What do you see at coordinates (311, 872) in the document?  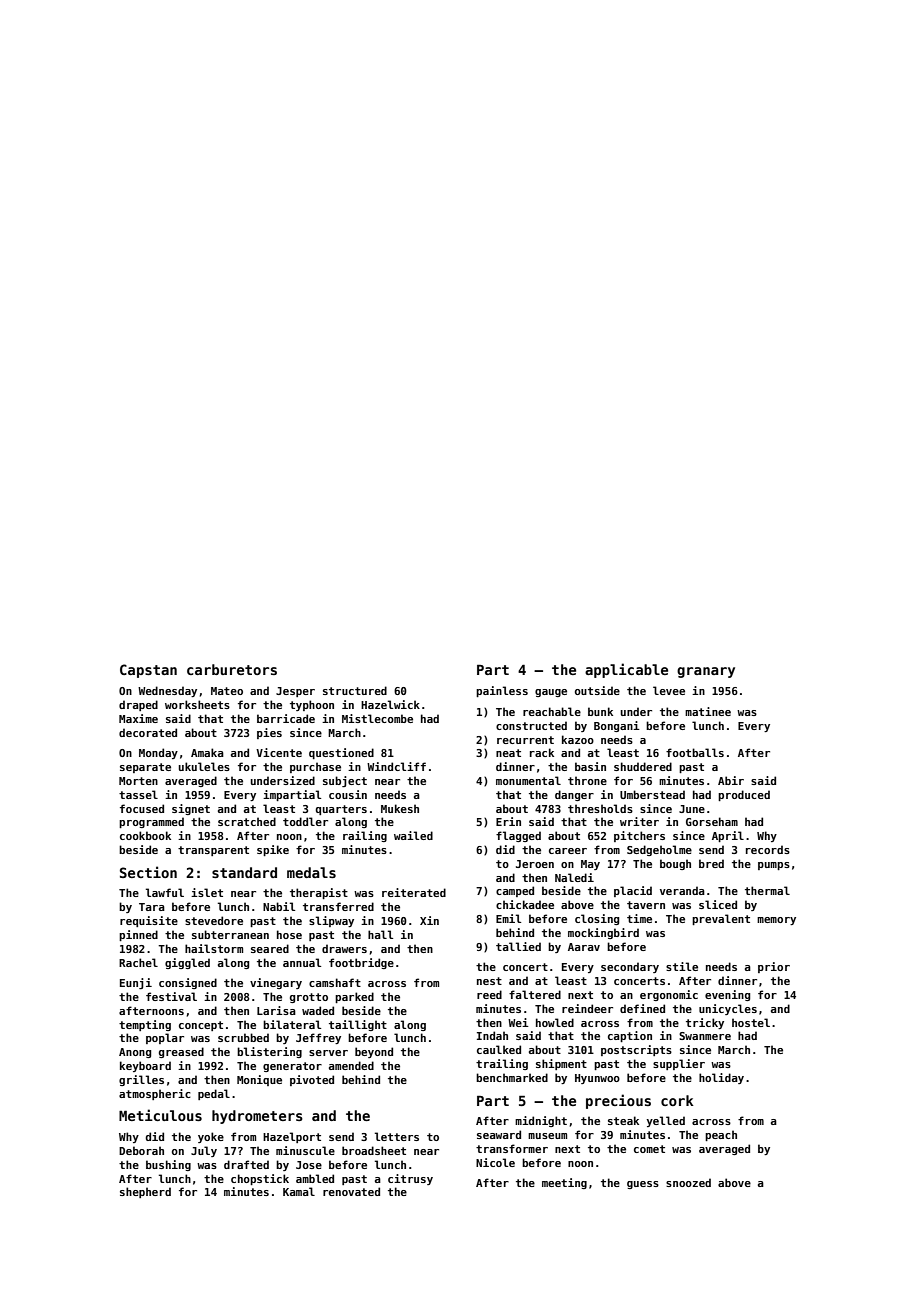 I see `medals` at bounding box center [311, 872].
